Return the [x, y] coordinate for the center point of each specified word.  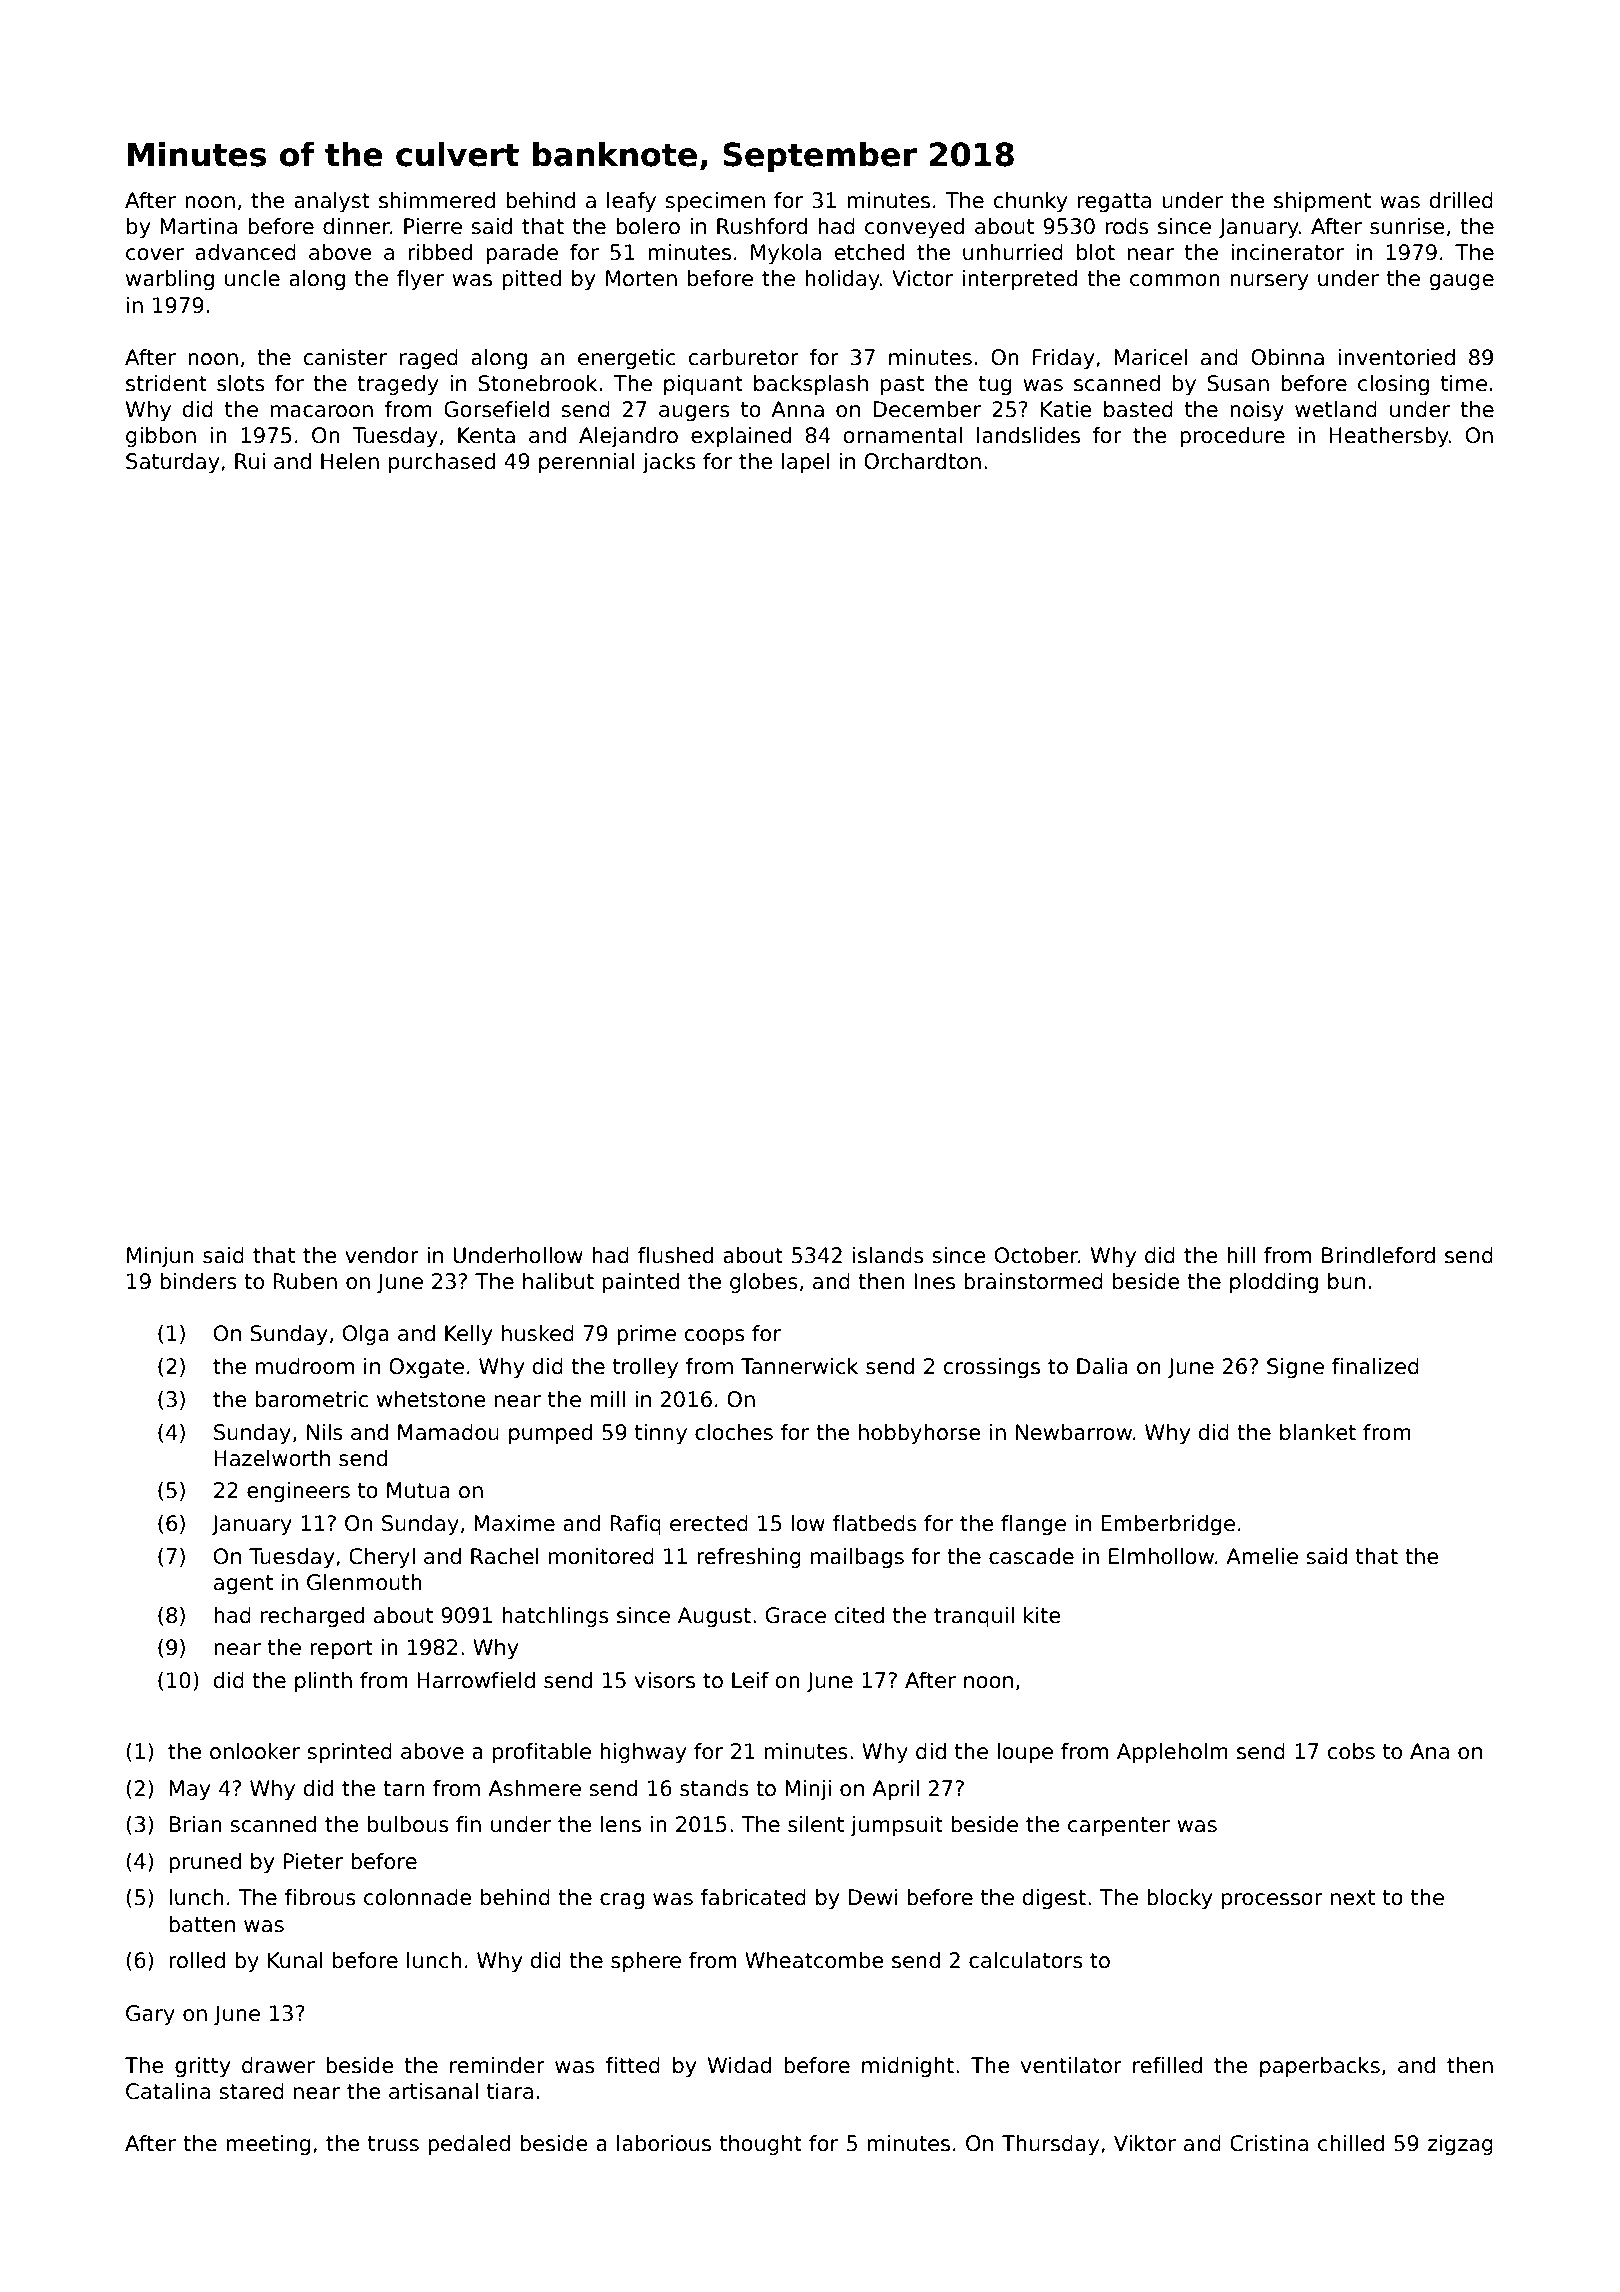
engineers [298, 1492]
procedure [1232, 437]
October [1036, 1255]
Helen [350, 461]
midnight [908, 2067]
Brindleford [1378, 1255]
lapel [805, 463]
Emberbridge [1168, 1525]
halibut [558, 1281]
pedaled [469, 2145]
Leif [750, 1680]
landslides [1028, 435]
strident [166, 383]
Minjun [160, 1257]
